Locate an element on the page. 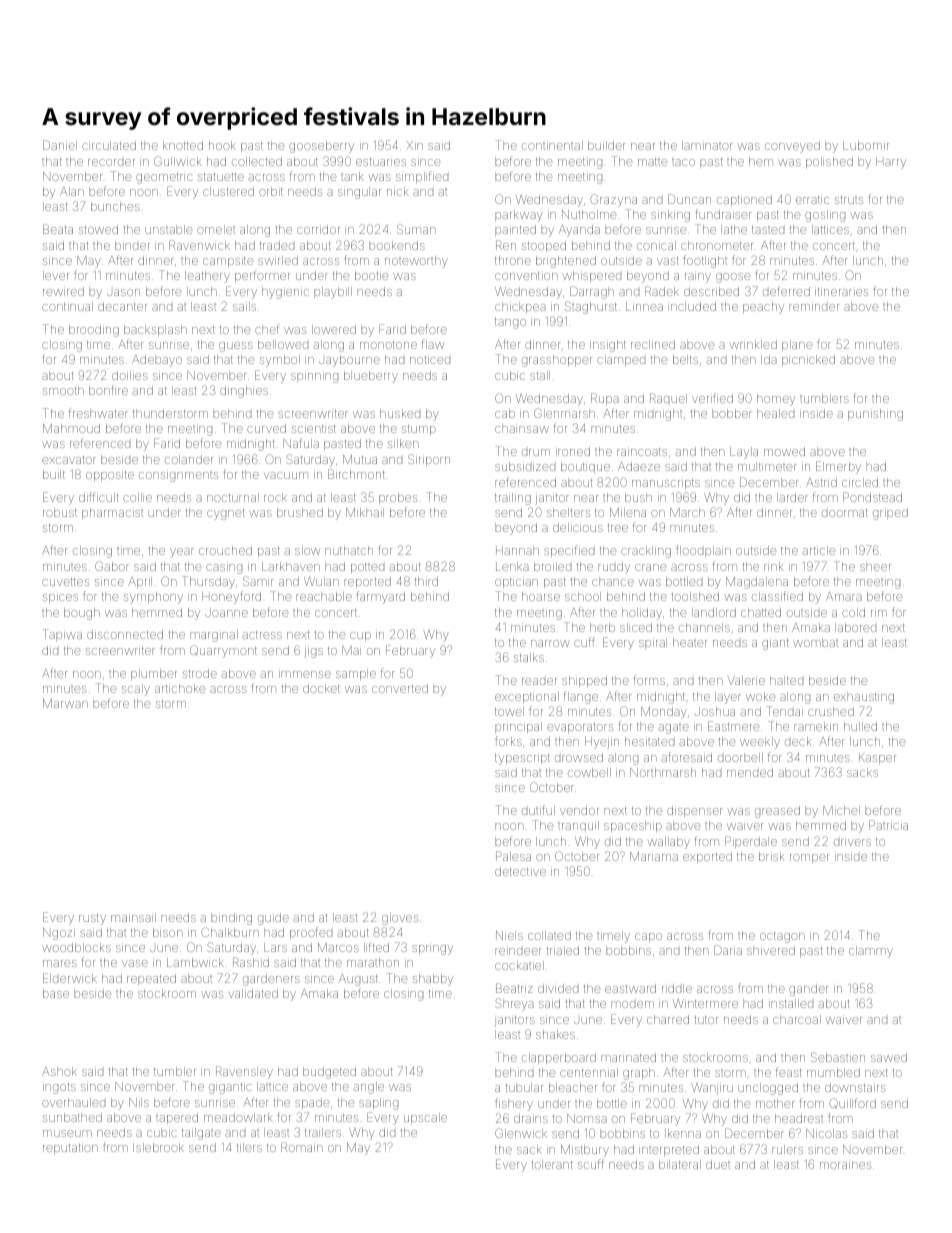 The height and width of the document is (1233, 952). bobber is located at coordinates (732, 413).
